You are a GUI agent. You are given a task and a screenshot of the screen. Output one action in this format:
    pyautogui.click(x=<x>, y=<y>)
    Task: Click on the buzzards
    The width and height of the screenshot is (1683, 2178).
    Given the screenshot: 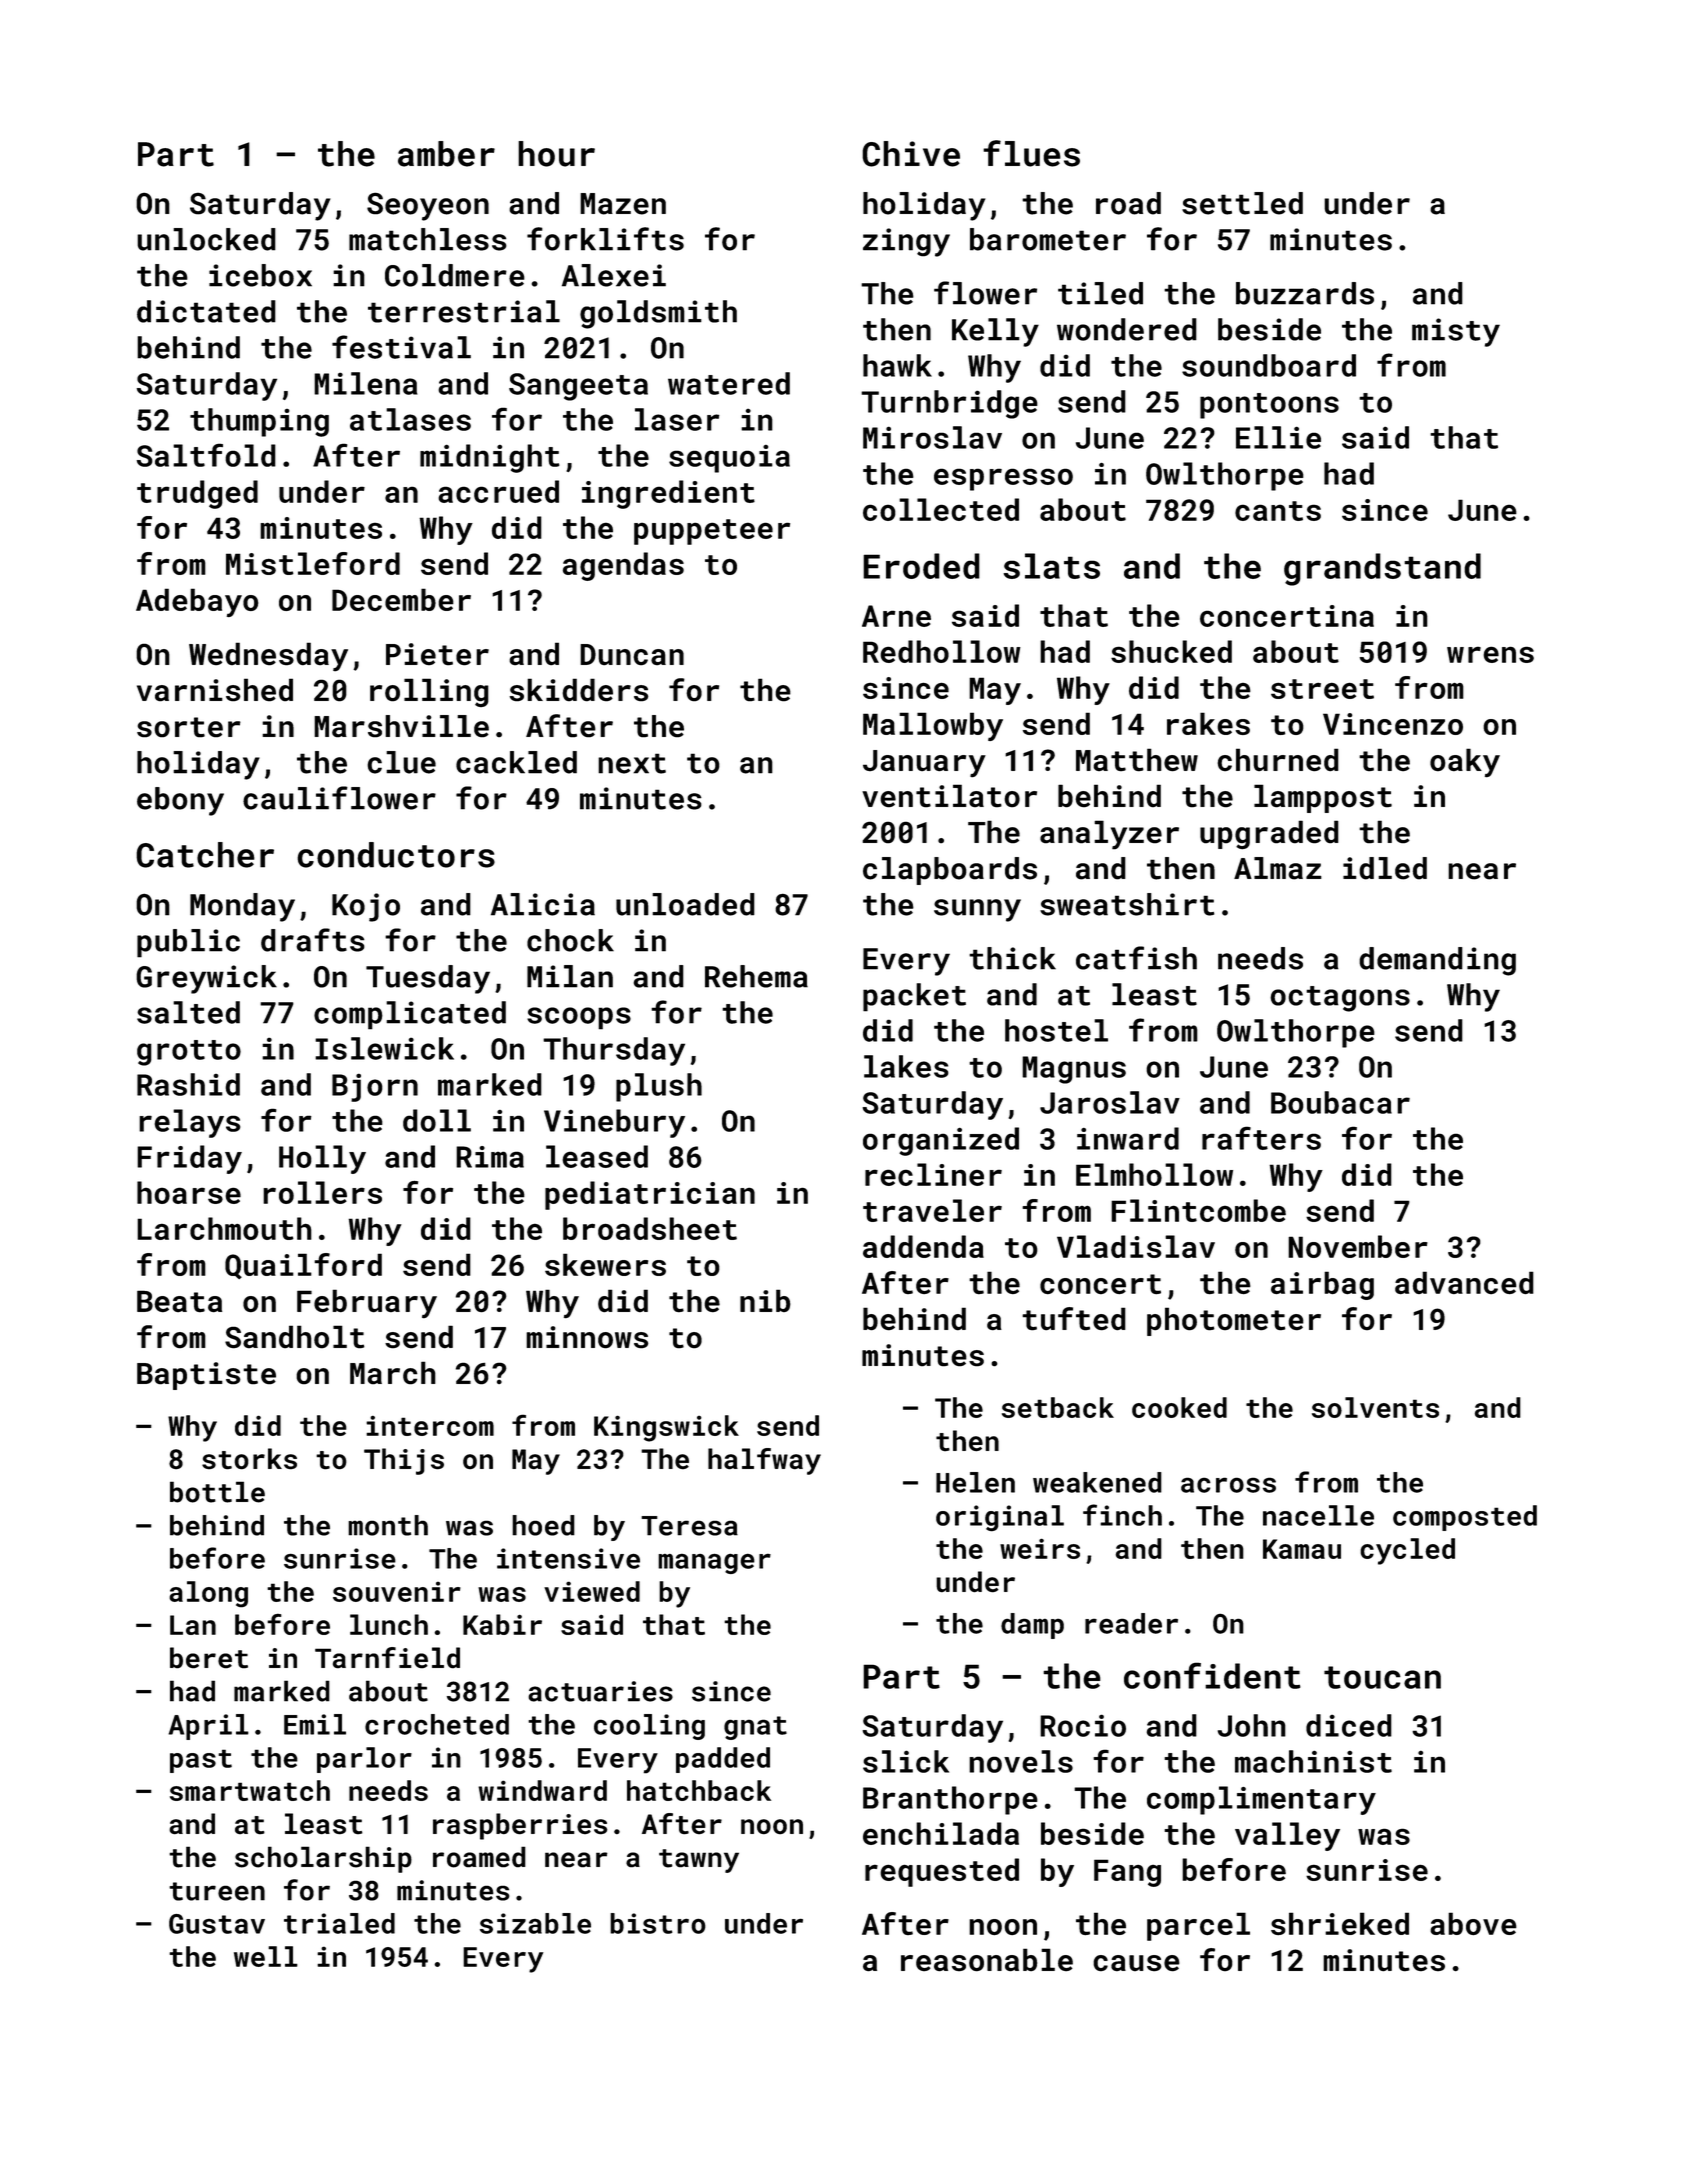 What is the action you would take?
    pyautogui.click(x=1305, y=293)
